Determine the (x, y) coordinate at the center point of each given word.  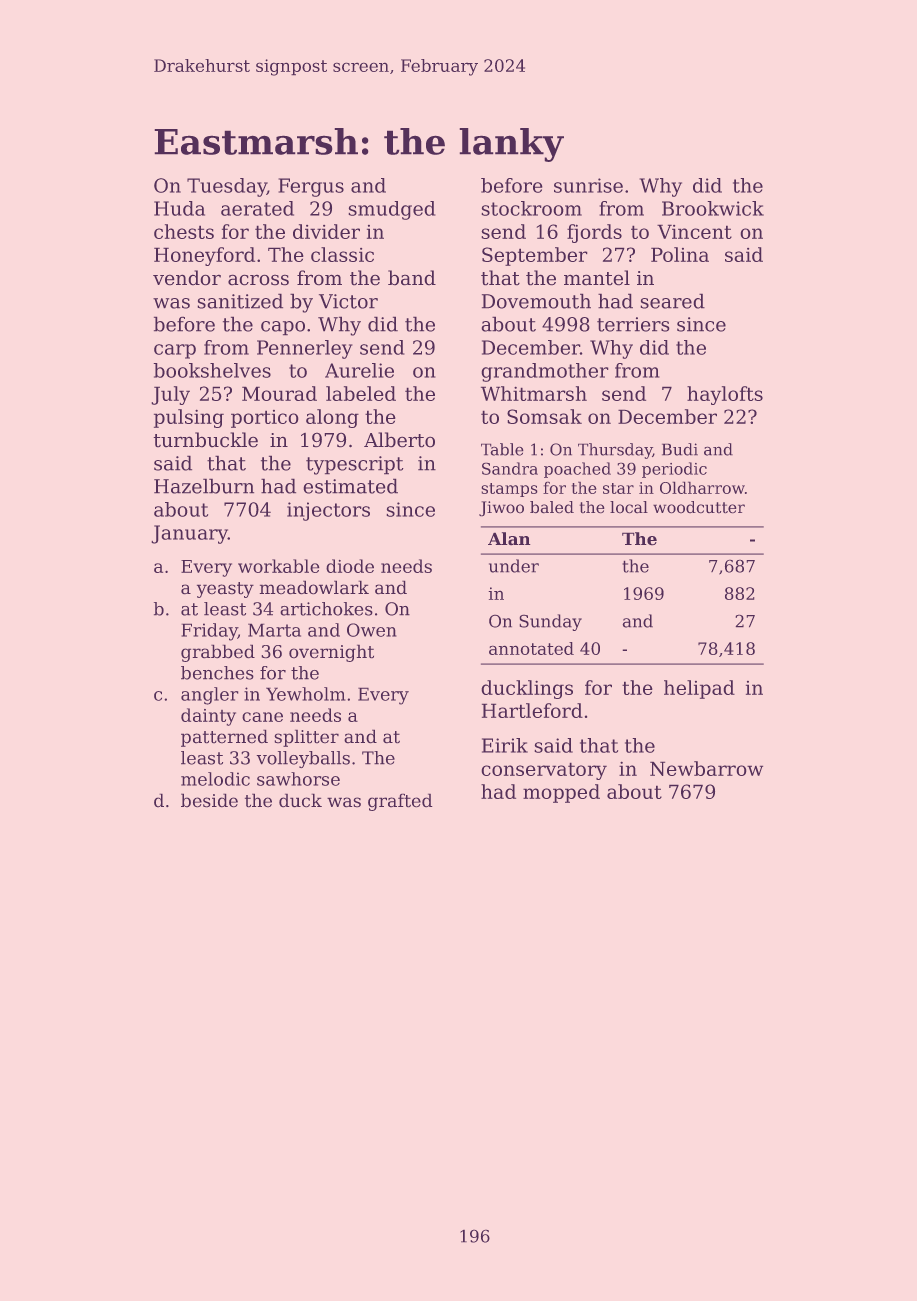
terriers (633, 324)
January (189, 534)
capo (283, 328)
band (412, 278)
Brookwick (713, 208)
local (629, 507)
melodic (215, 779)
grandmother (545, 372)
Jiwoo (501, 509)
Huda (179, 208)
